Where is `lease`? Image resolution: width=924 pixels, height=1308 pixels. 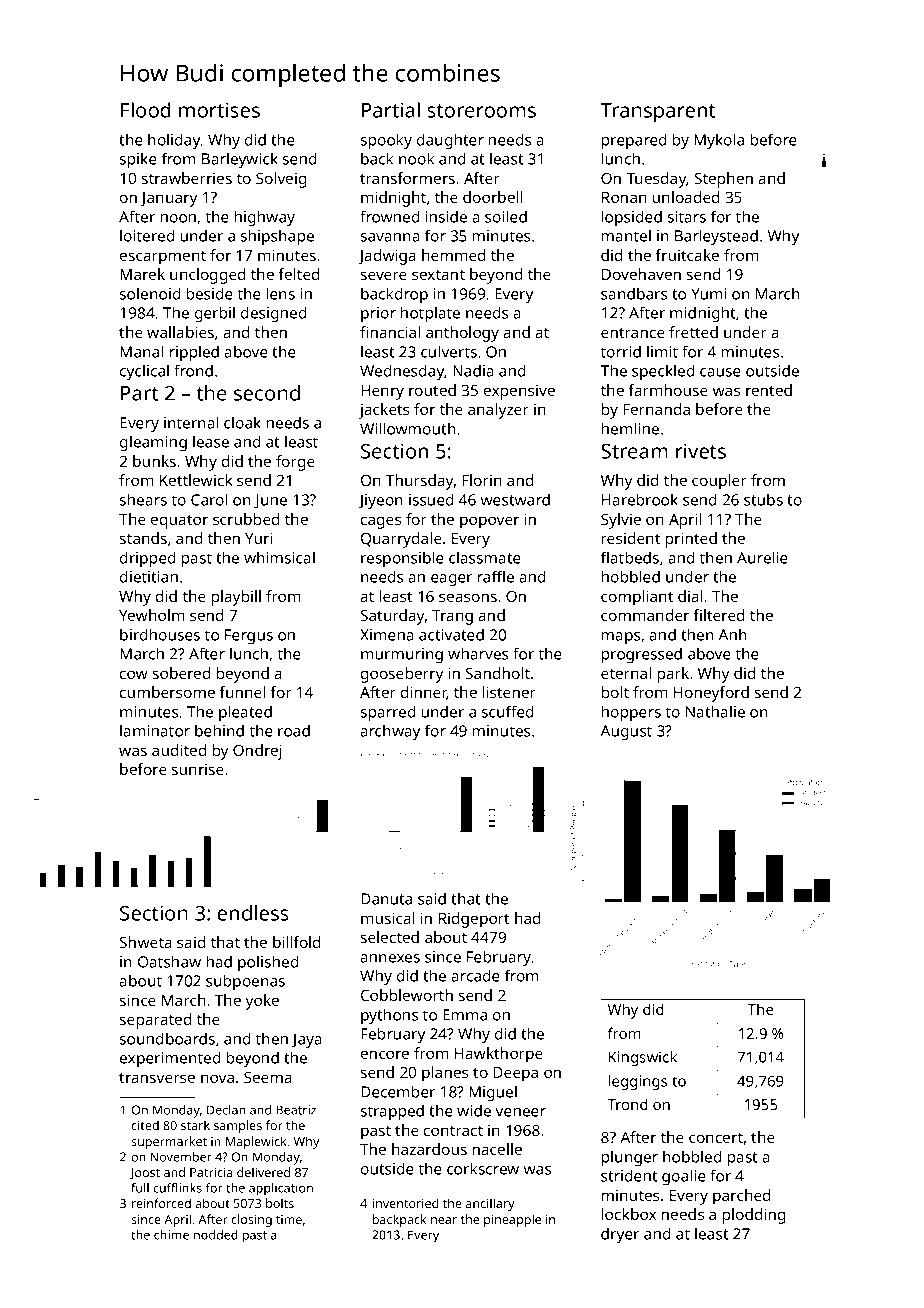
lease is located at coordinates (211, 442).
